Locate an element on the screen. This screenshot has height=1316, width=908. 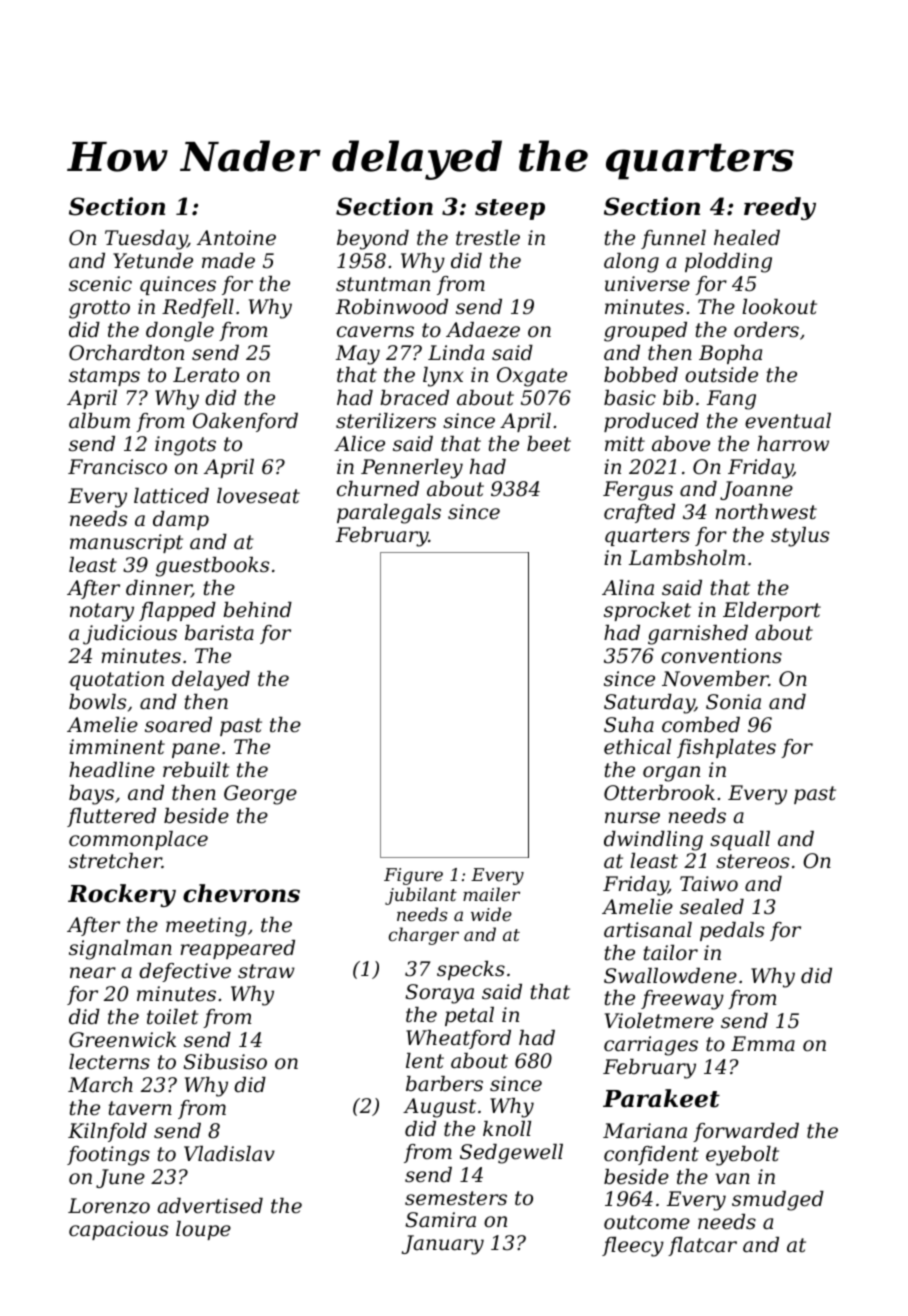
Soraya is located at coordinates (439, 994).
